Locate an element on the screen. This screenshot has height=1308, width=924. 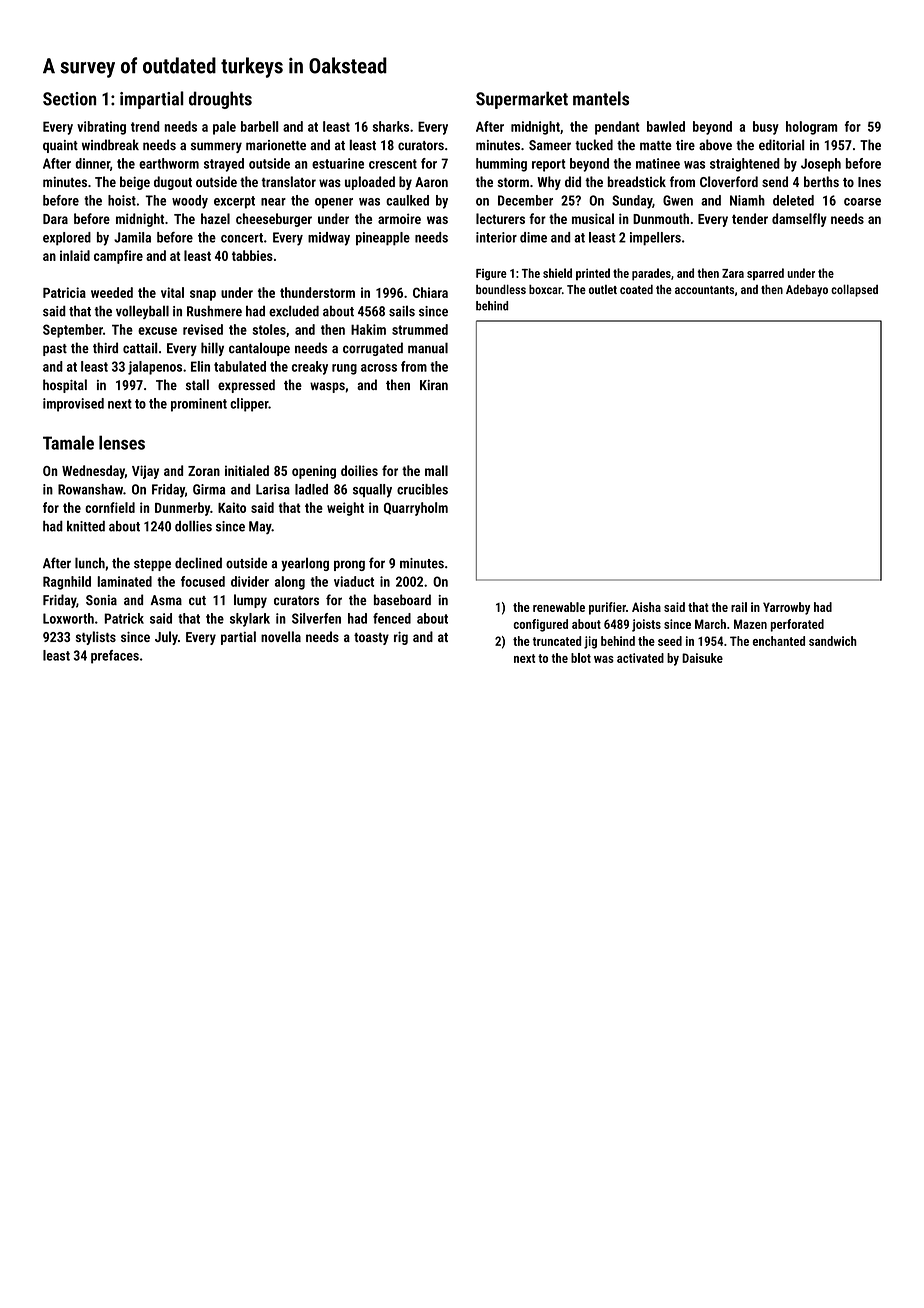
activated is located at coordinates (640, 658).
